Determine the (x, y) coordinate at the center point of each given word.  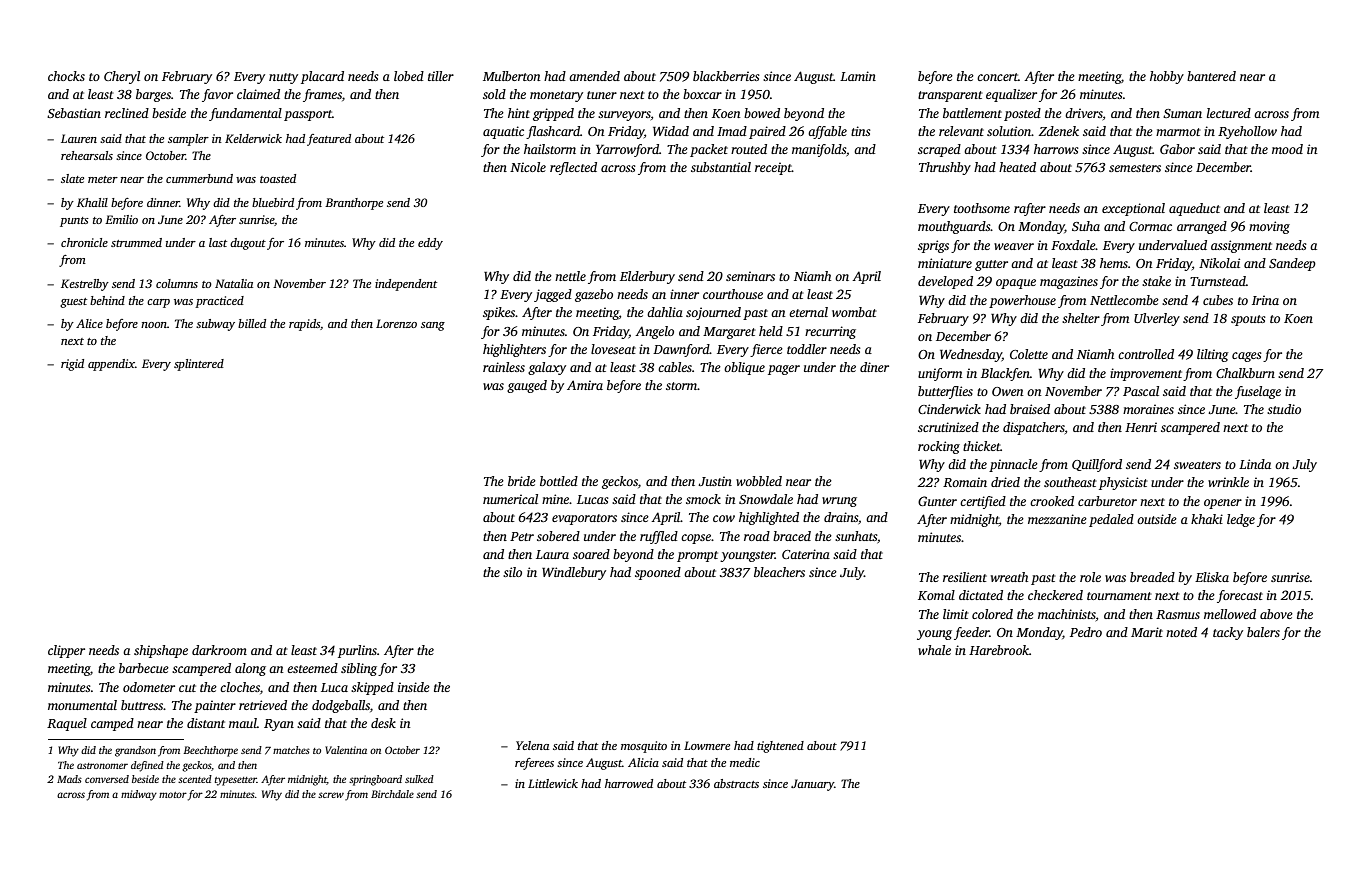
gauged (527, 386)
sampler (188, 140)
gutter (991, 265)
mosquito (644, 747)
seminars (750, 276)
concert (997, 77)
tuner (602, 95)
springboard (375, 780)
